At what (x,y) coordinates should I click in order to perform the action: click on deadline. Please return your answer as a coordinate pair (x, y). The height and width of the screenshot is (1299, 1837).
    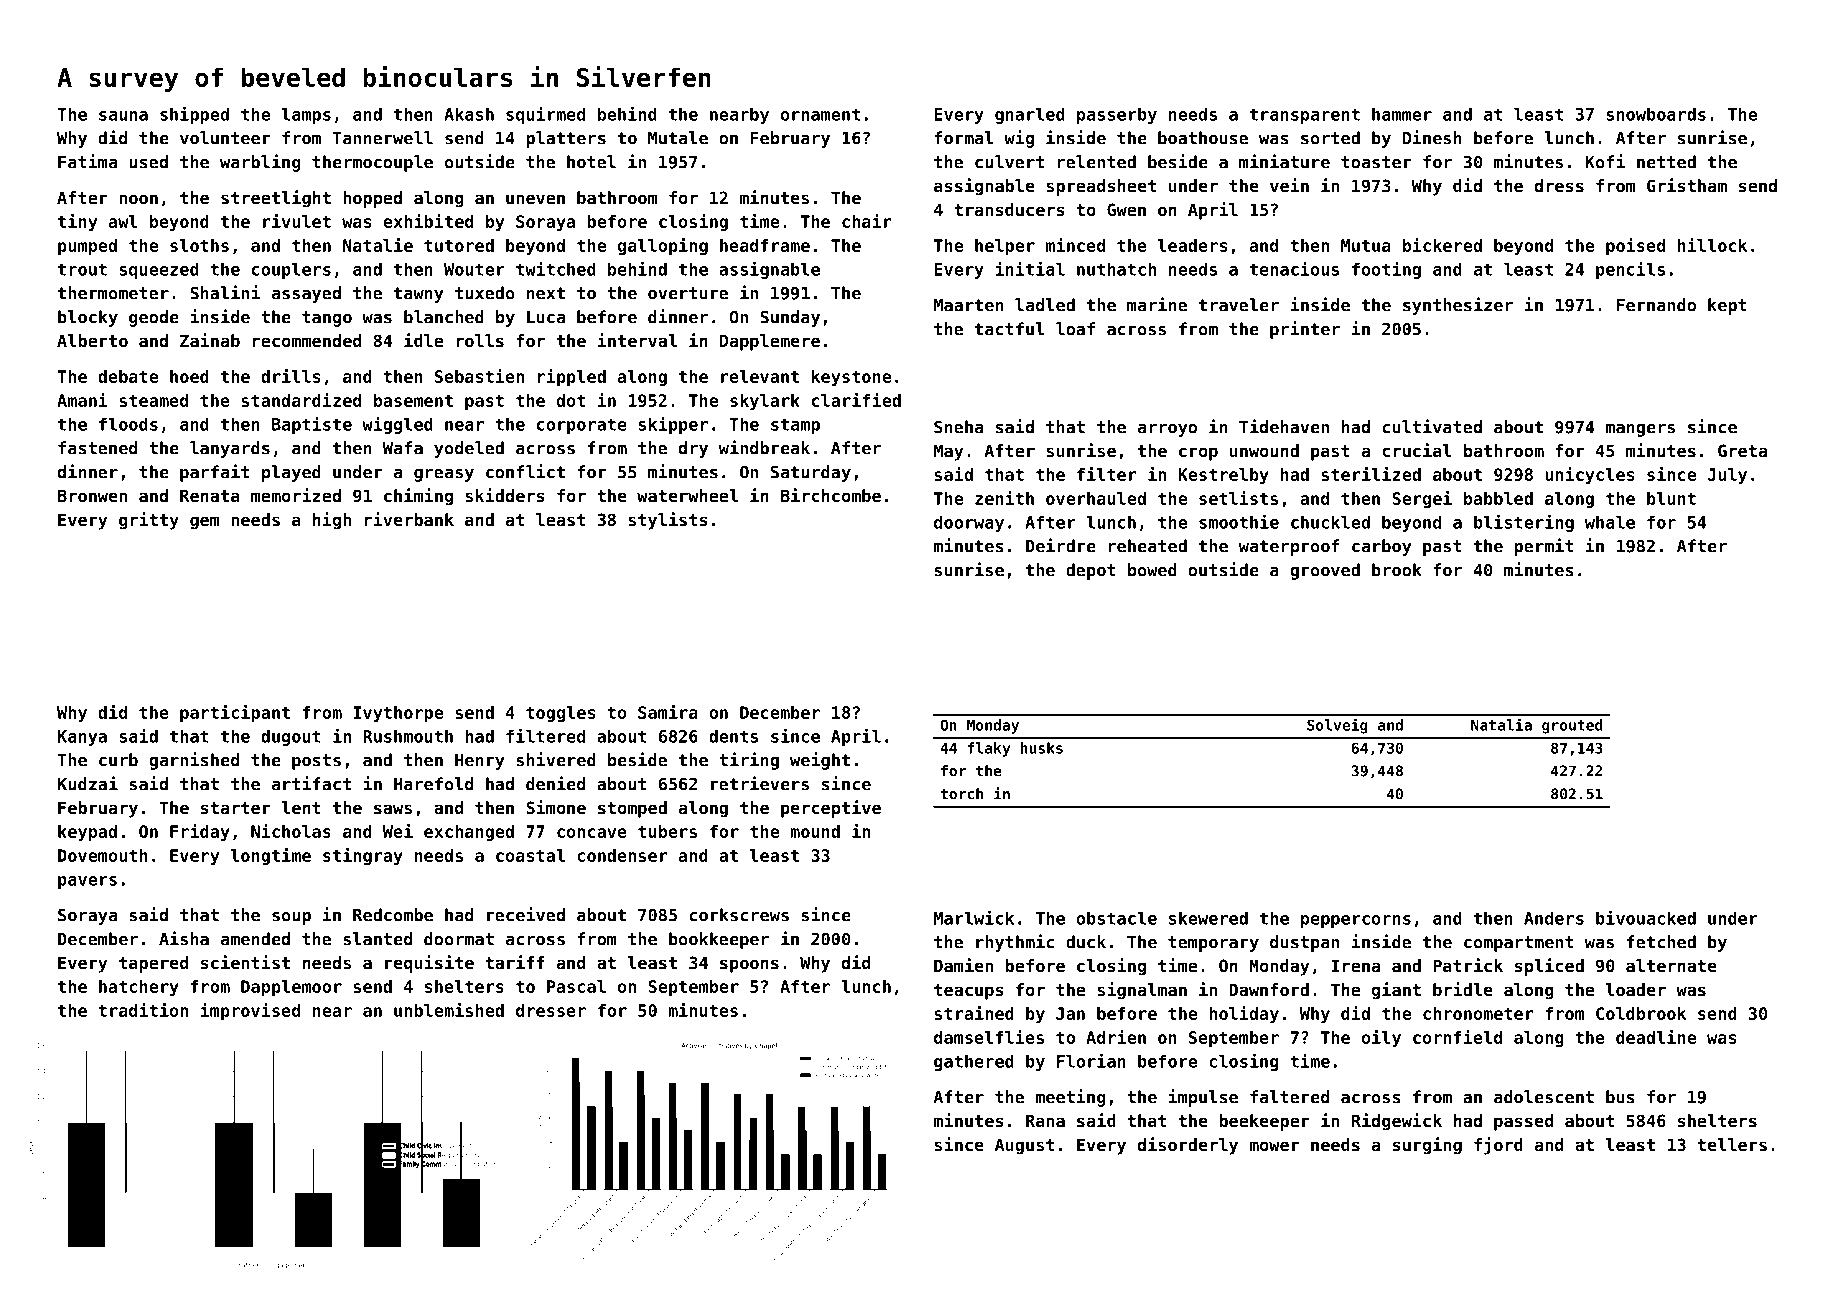
    Looking at the image, I should click on (1656, 1037).
